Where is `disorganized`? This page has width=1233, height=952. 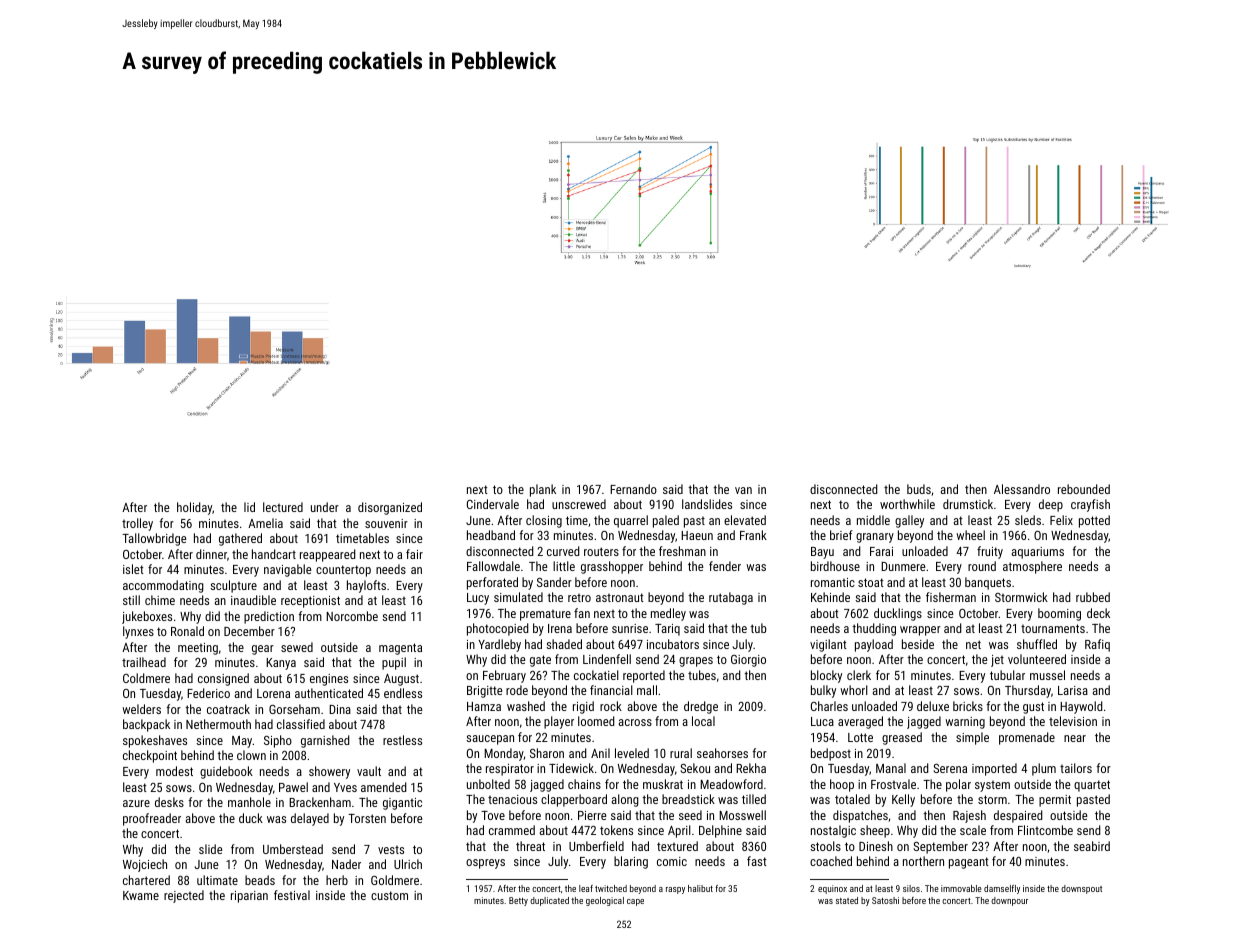 disorganized is located at coordinates (390, 508).
